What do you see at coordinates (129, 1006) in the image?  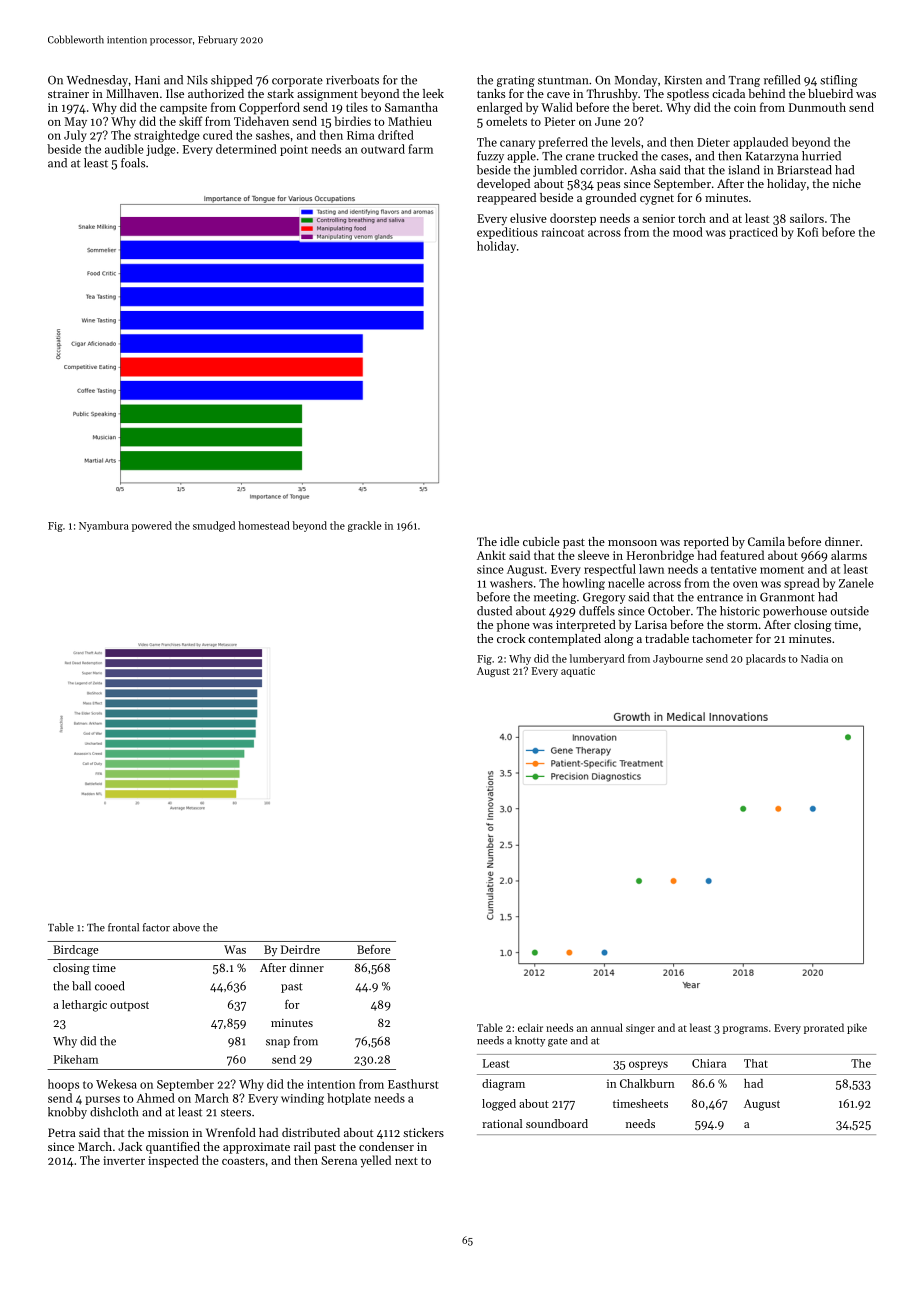 I see `outpost` at bounding box center [129, 1006].
